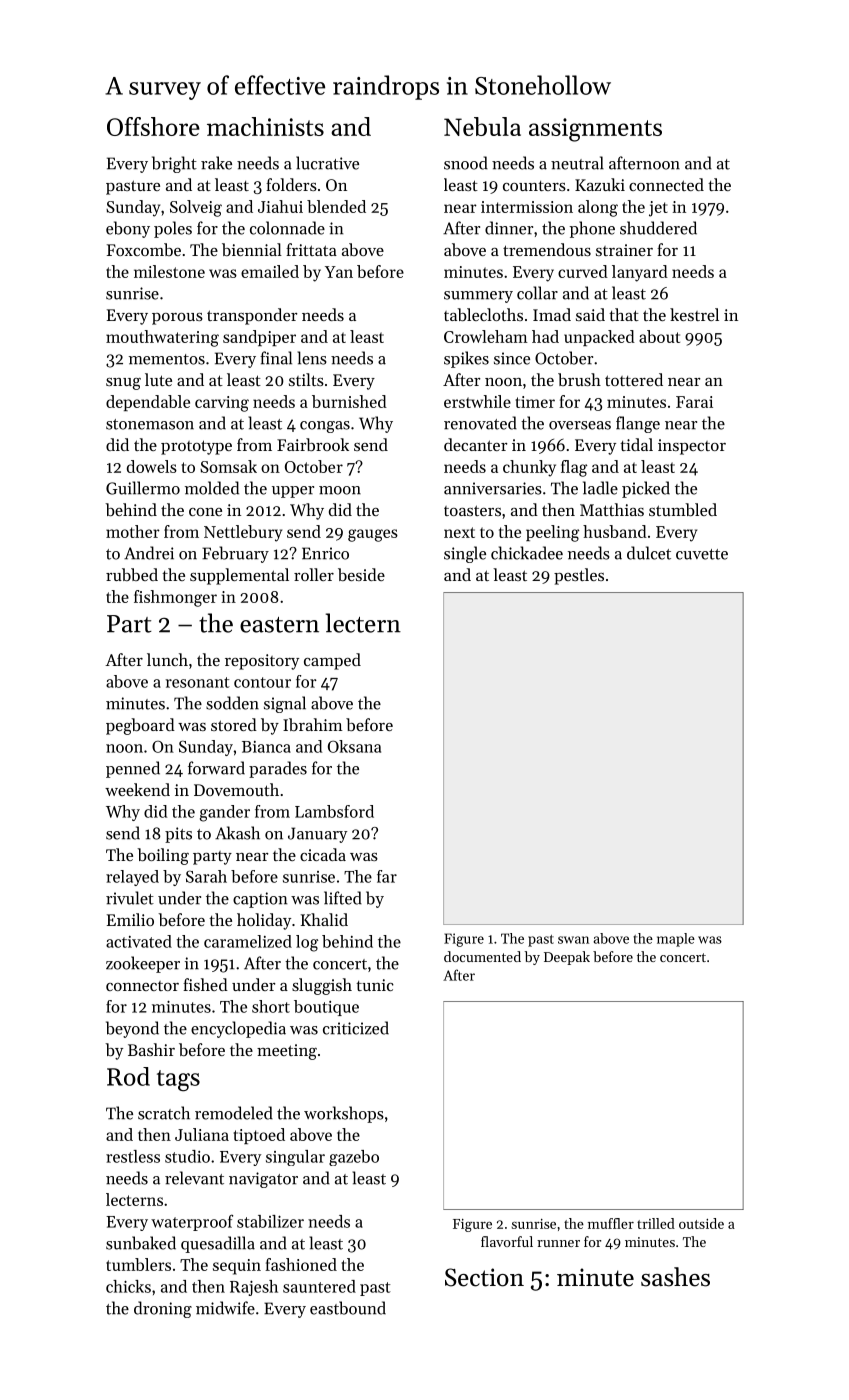  What do you see at coordinates (265, 126) in the image?
I see `machinists` at bounding box center [265, 126].
